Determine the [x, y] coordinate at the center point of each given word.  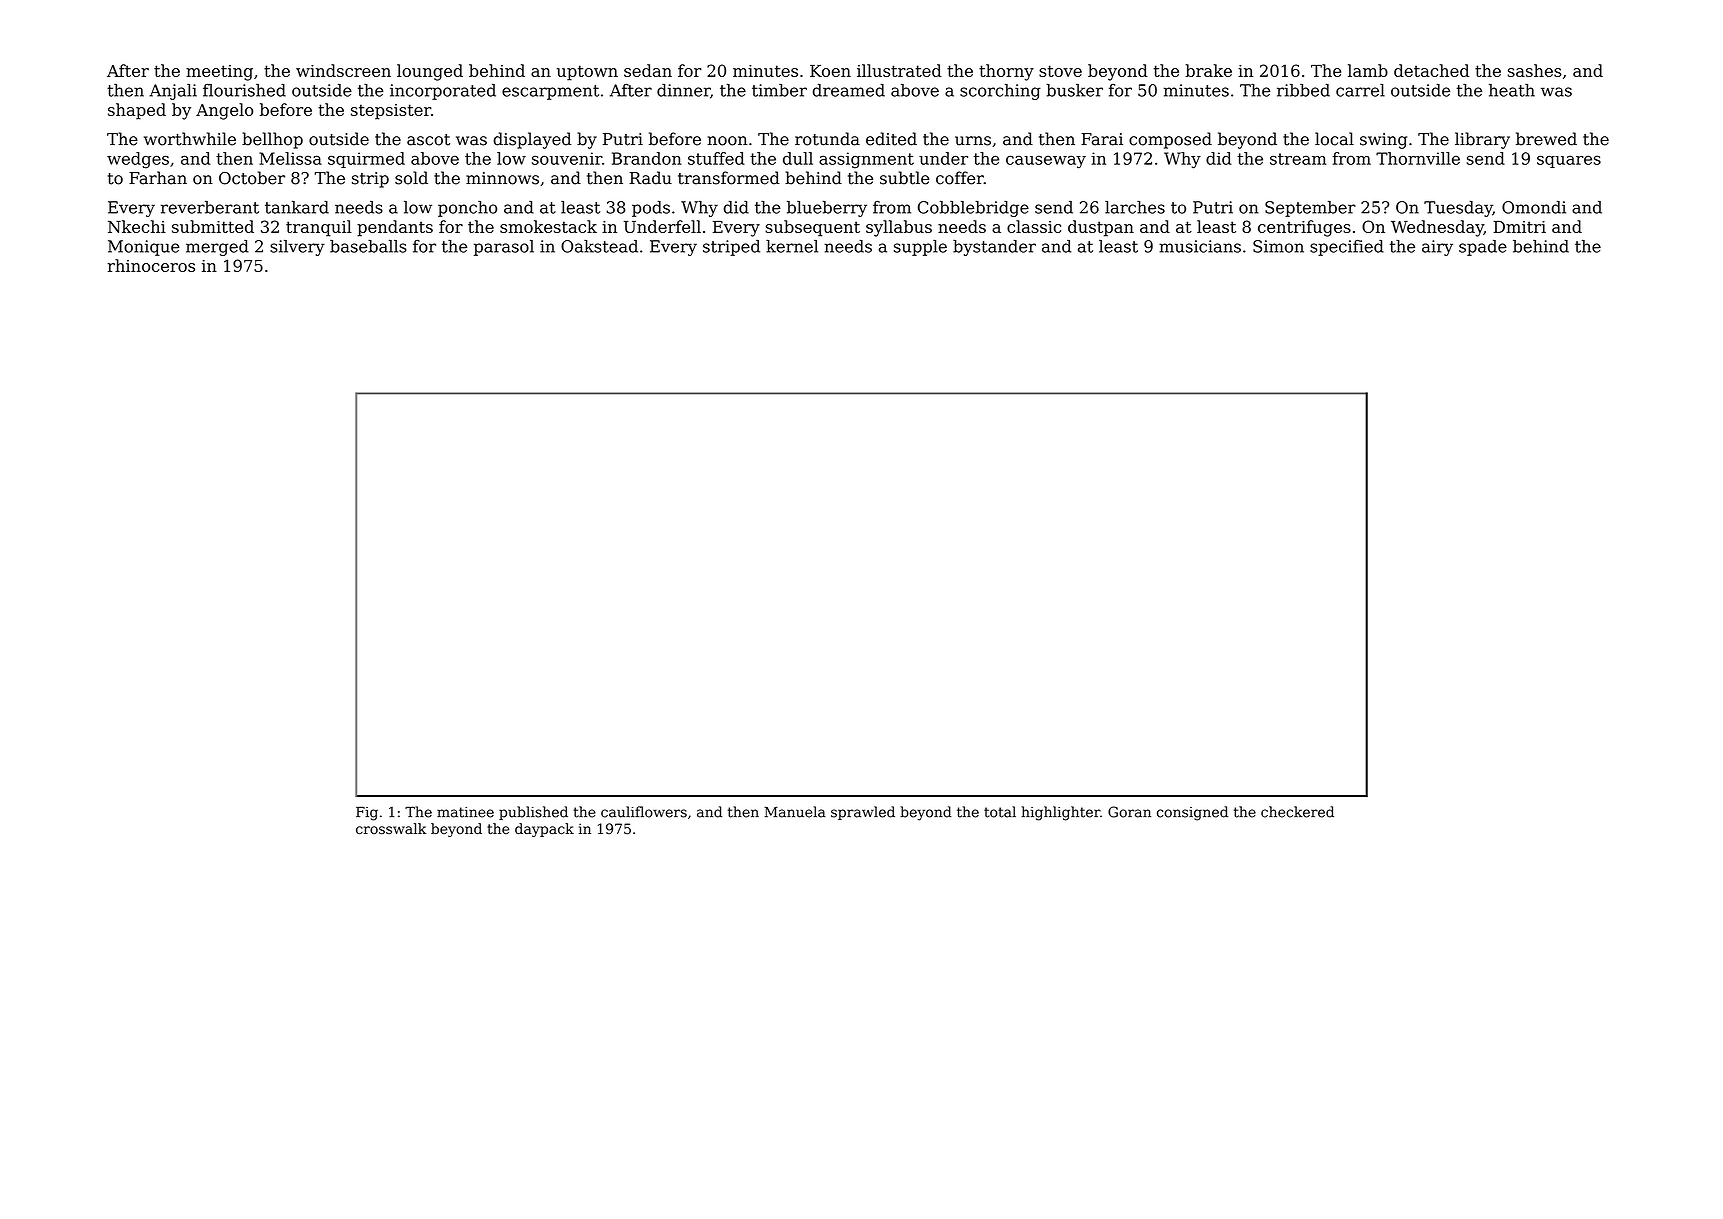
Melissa [290, 158]
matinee [465, 812]
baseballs [368, 246]
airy [1437, 248]
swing [1383, 141]
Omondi [1534, 207]
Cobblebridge [973, 209]
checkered [1297, 812]
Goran [1129, 812]
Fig [367, 814]
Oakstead [599, 246]
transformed [729, 178]
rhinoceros [151, 265]
